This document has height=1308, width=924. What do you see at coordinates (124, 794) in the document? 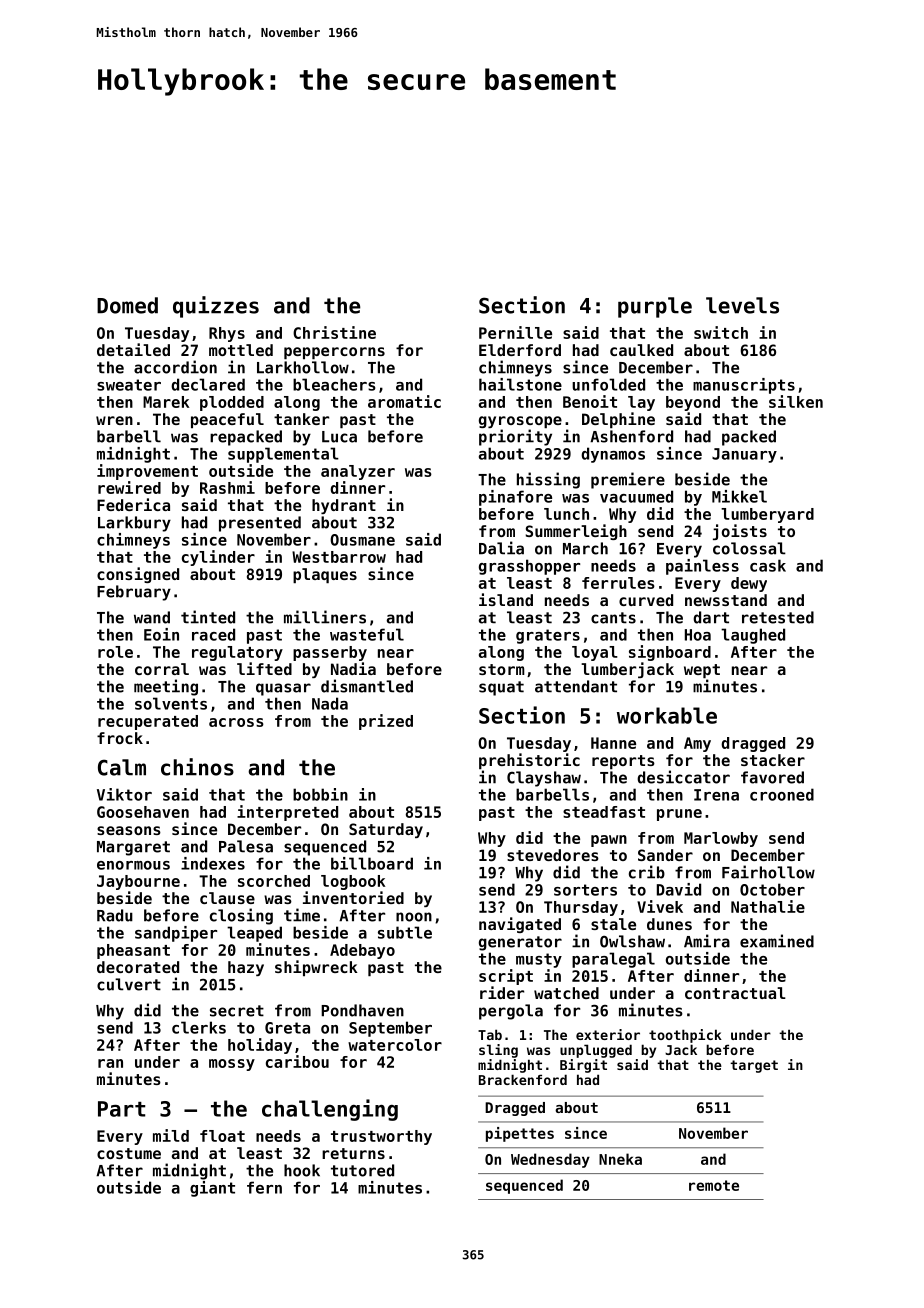
I see `Viktor` at bounding box center [124, 794].
